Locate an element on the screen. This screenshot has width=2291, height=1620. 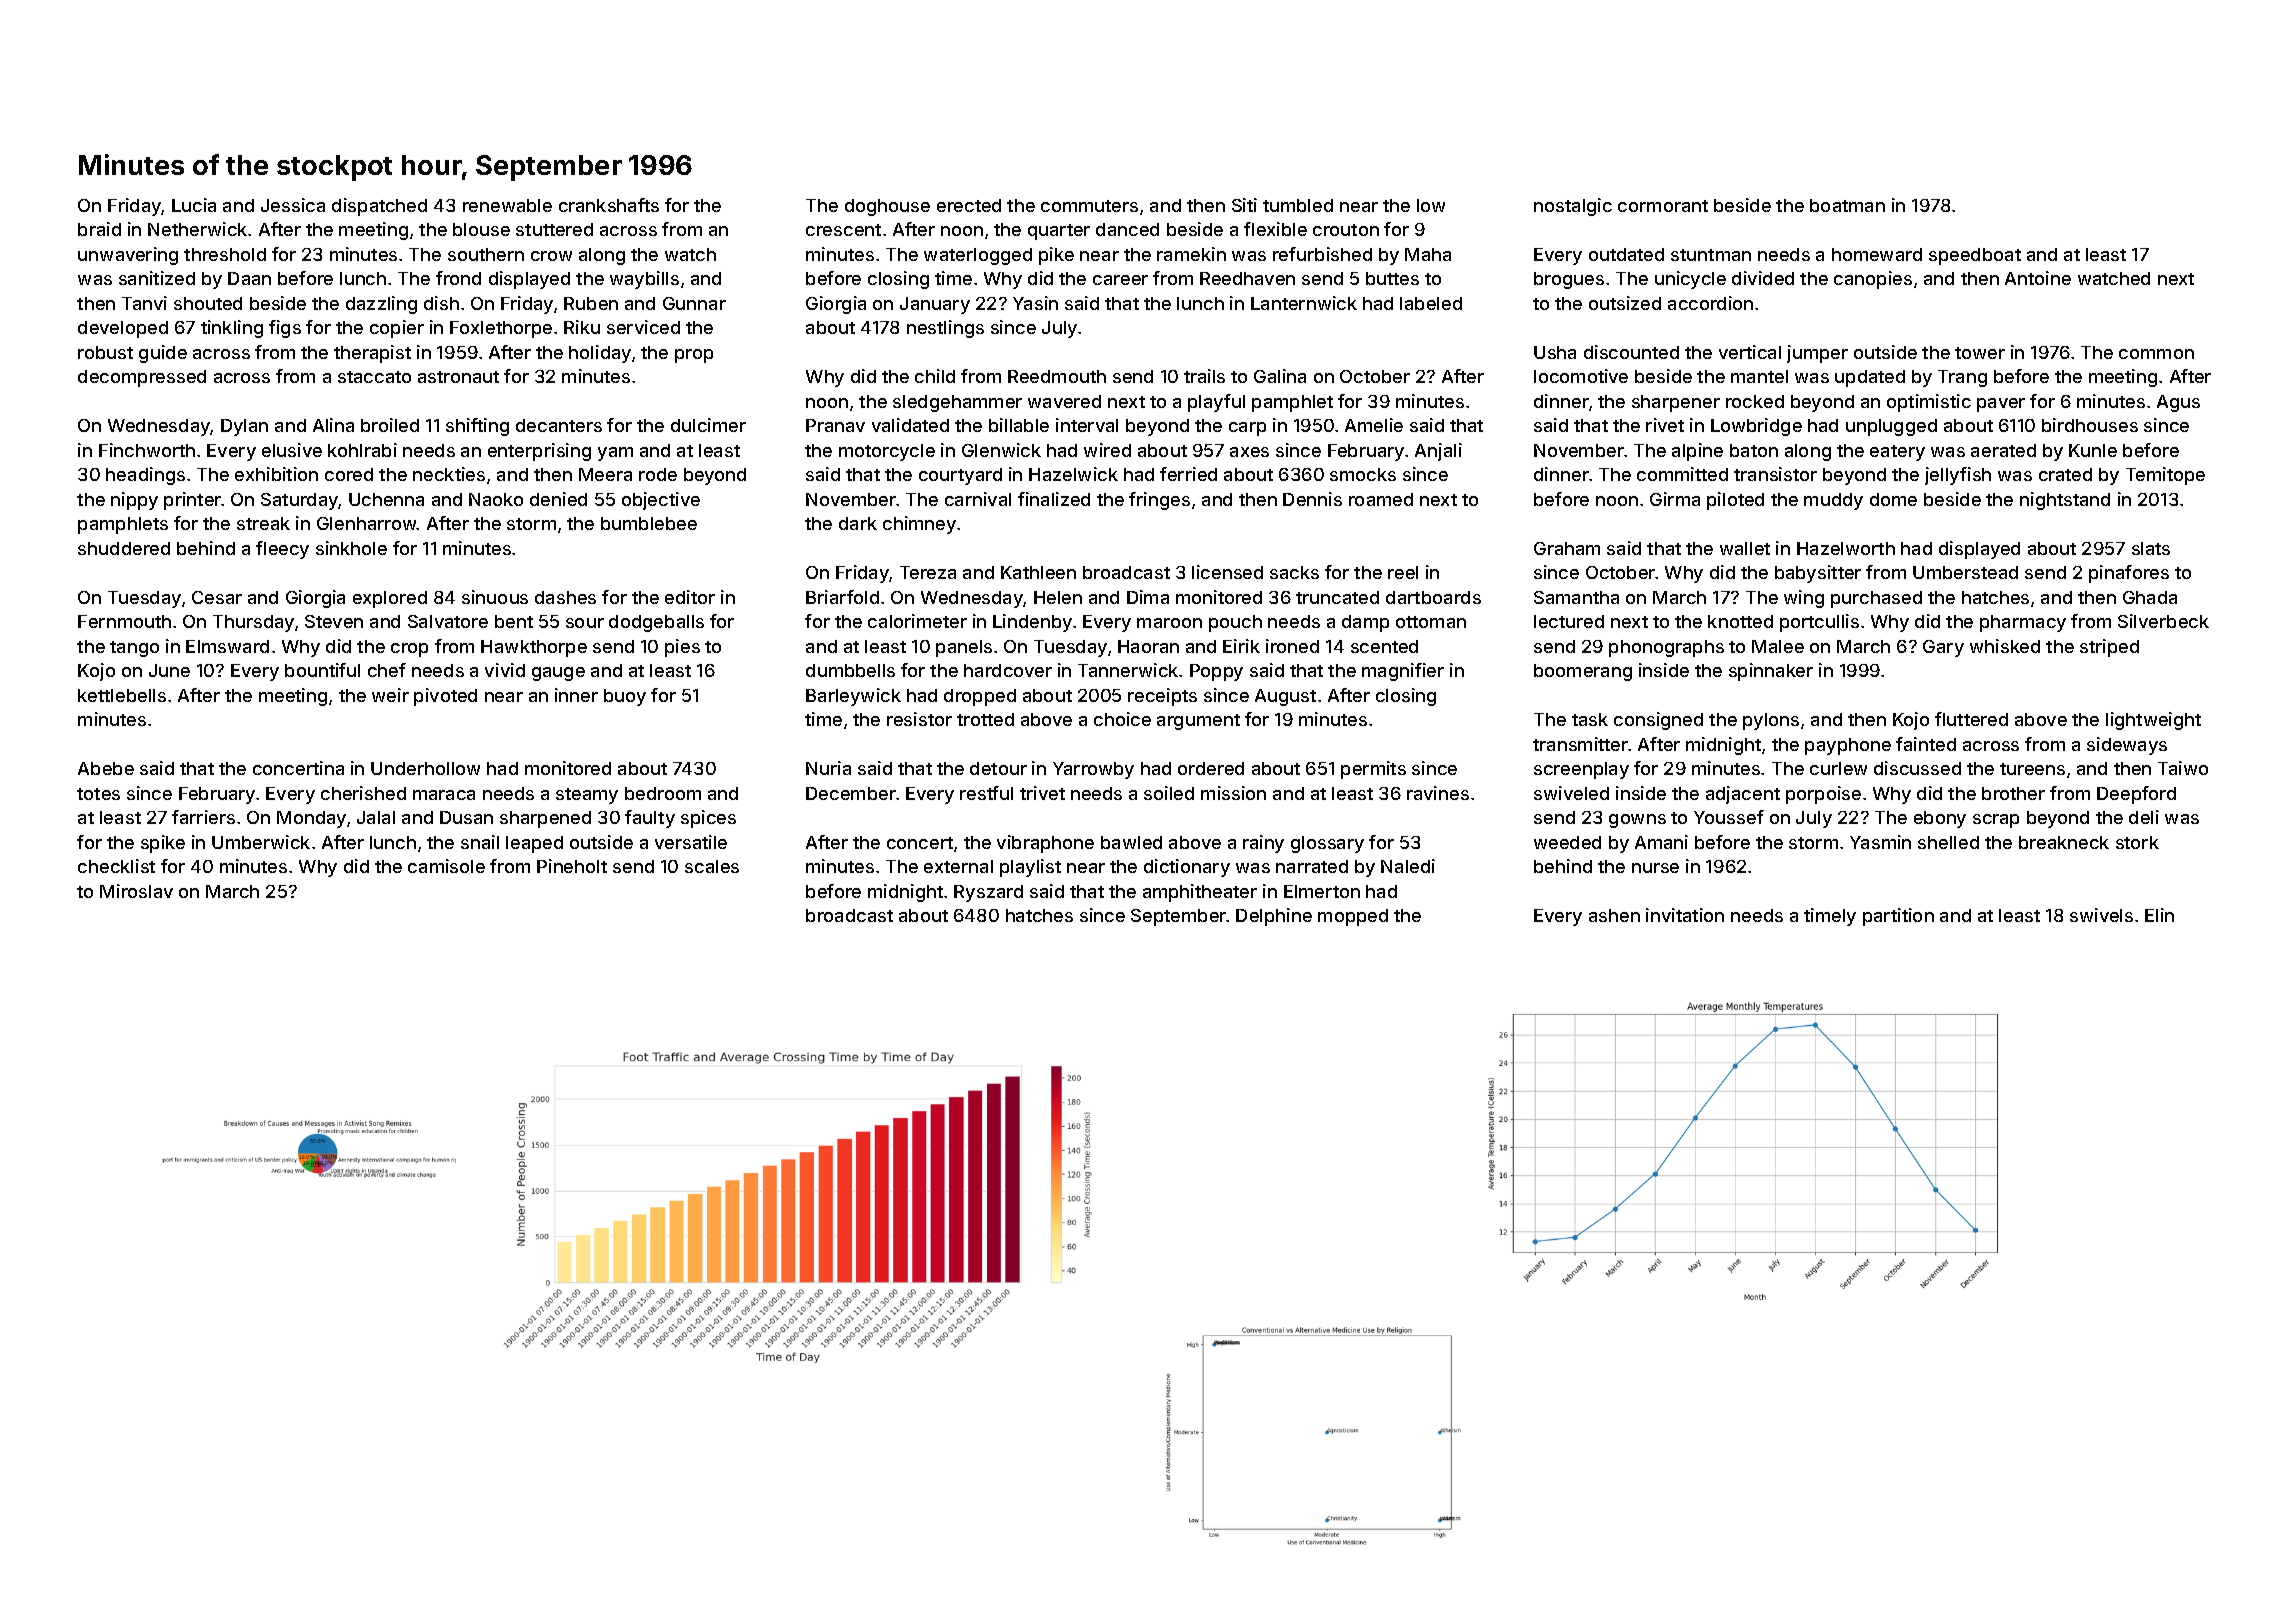
farriers is located at coordinates (203, 817).
